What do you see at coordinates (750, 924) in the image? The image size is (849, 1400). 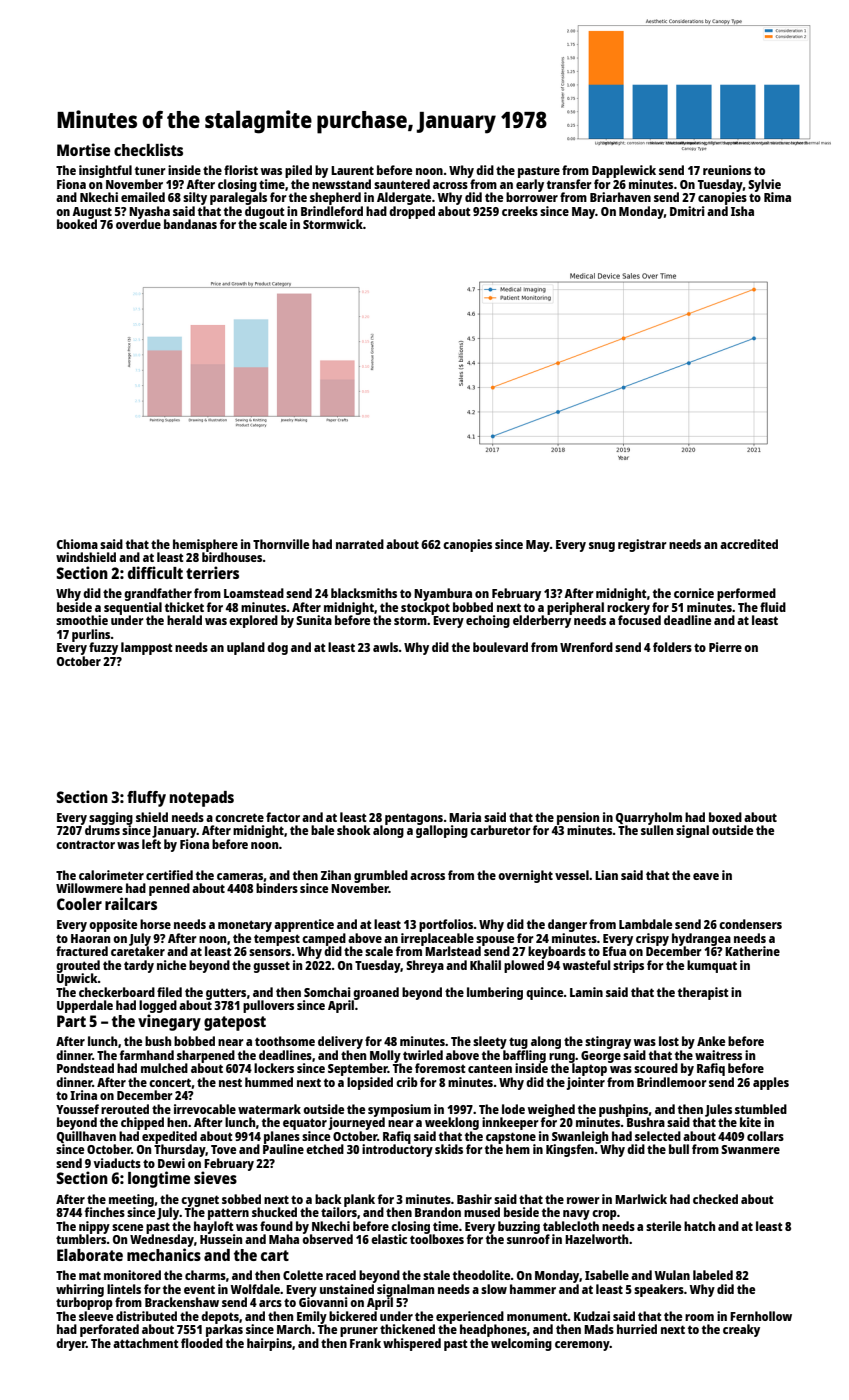 I see `condensers` at bounding box center [750, 924].
